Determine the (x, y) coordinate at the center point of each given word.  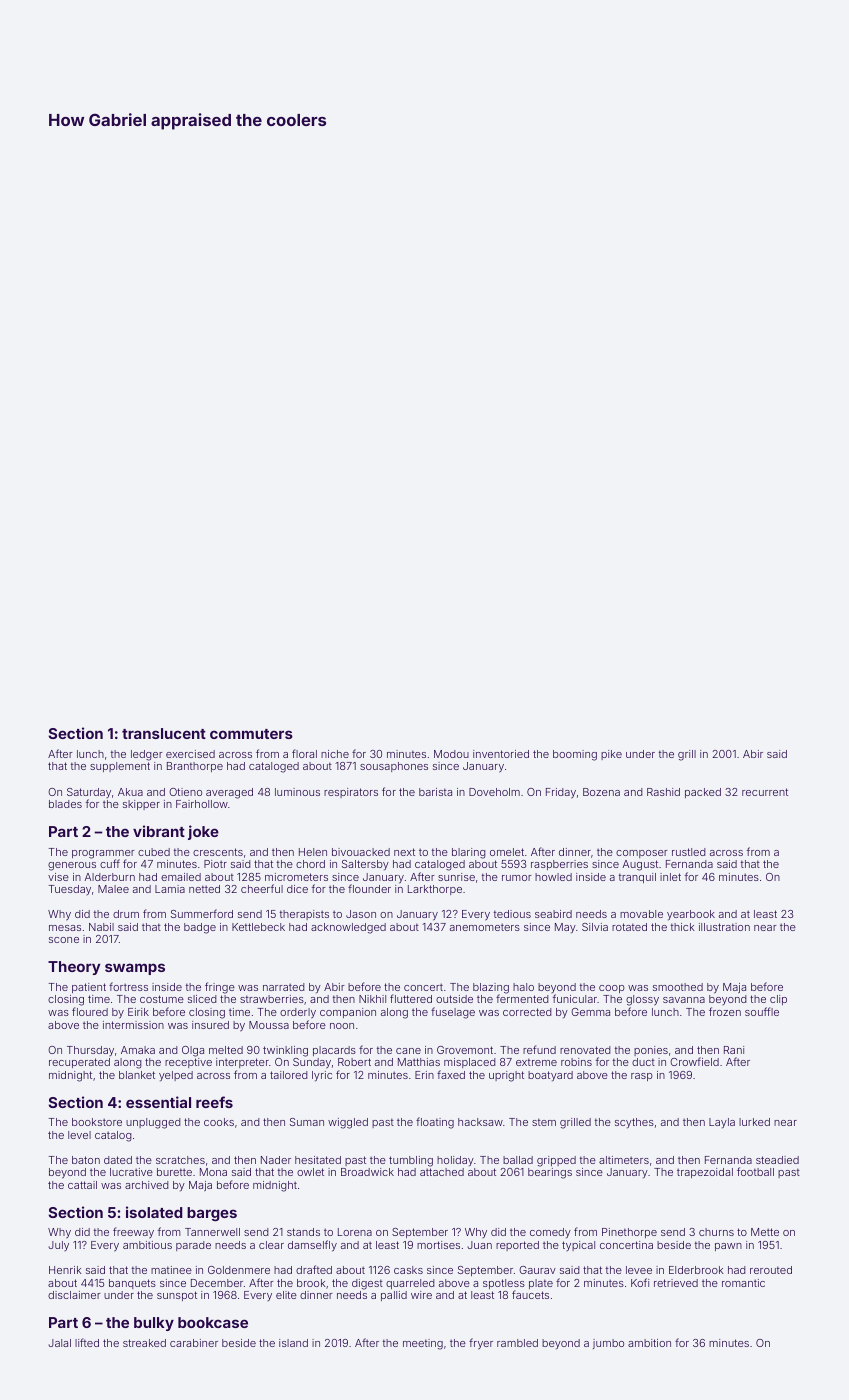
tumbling (411, 1161)
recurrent (765, 792)
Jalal (59, 1343)
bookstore (97, 1122)
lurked (754, 1122)
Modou (451, 754)
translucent (164, 733)
